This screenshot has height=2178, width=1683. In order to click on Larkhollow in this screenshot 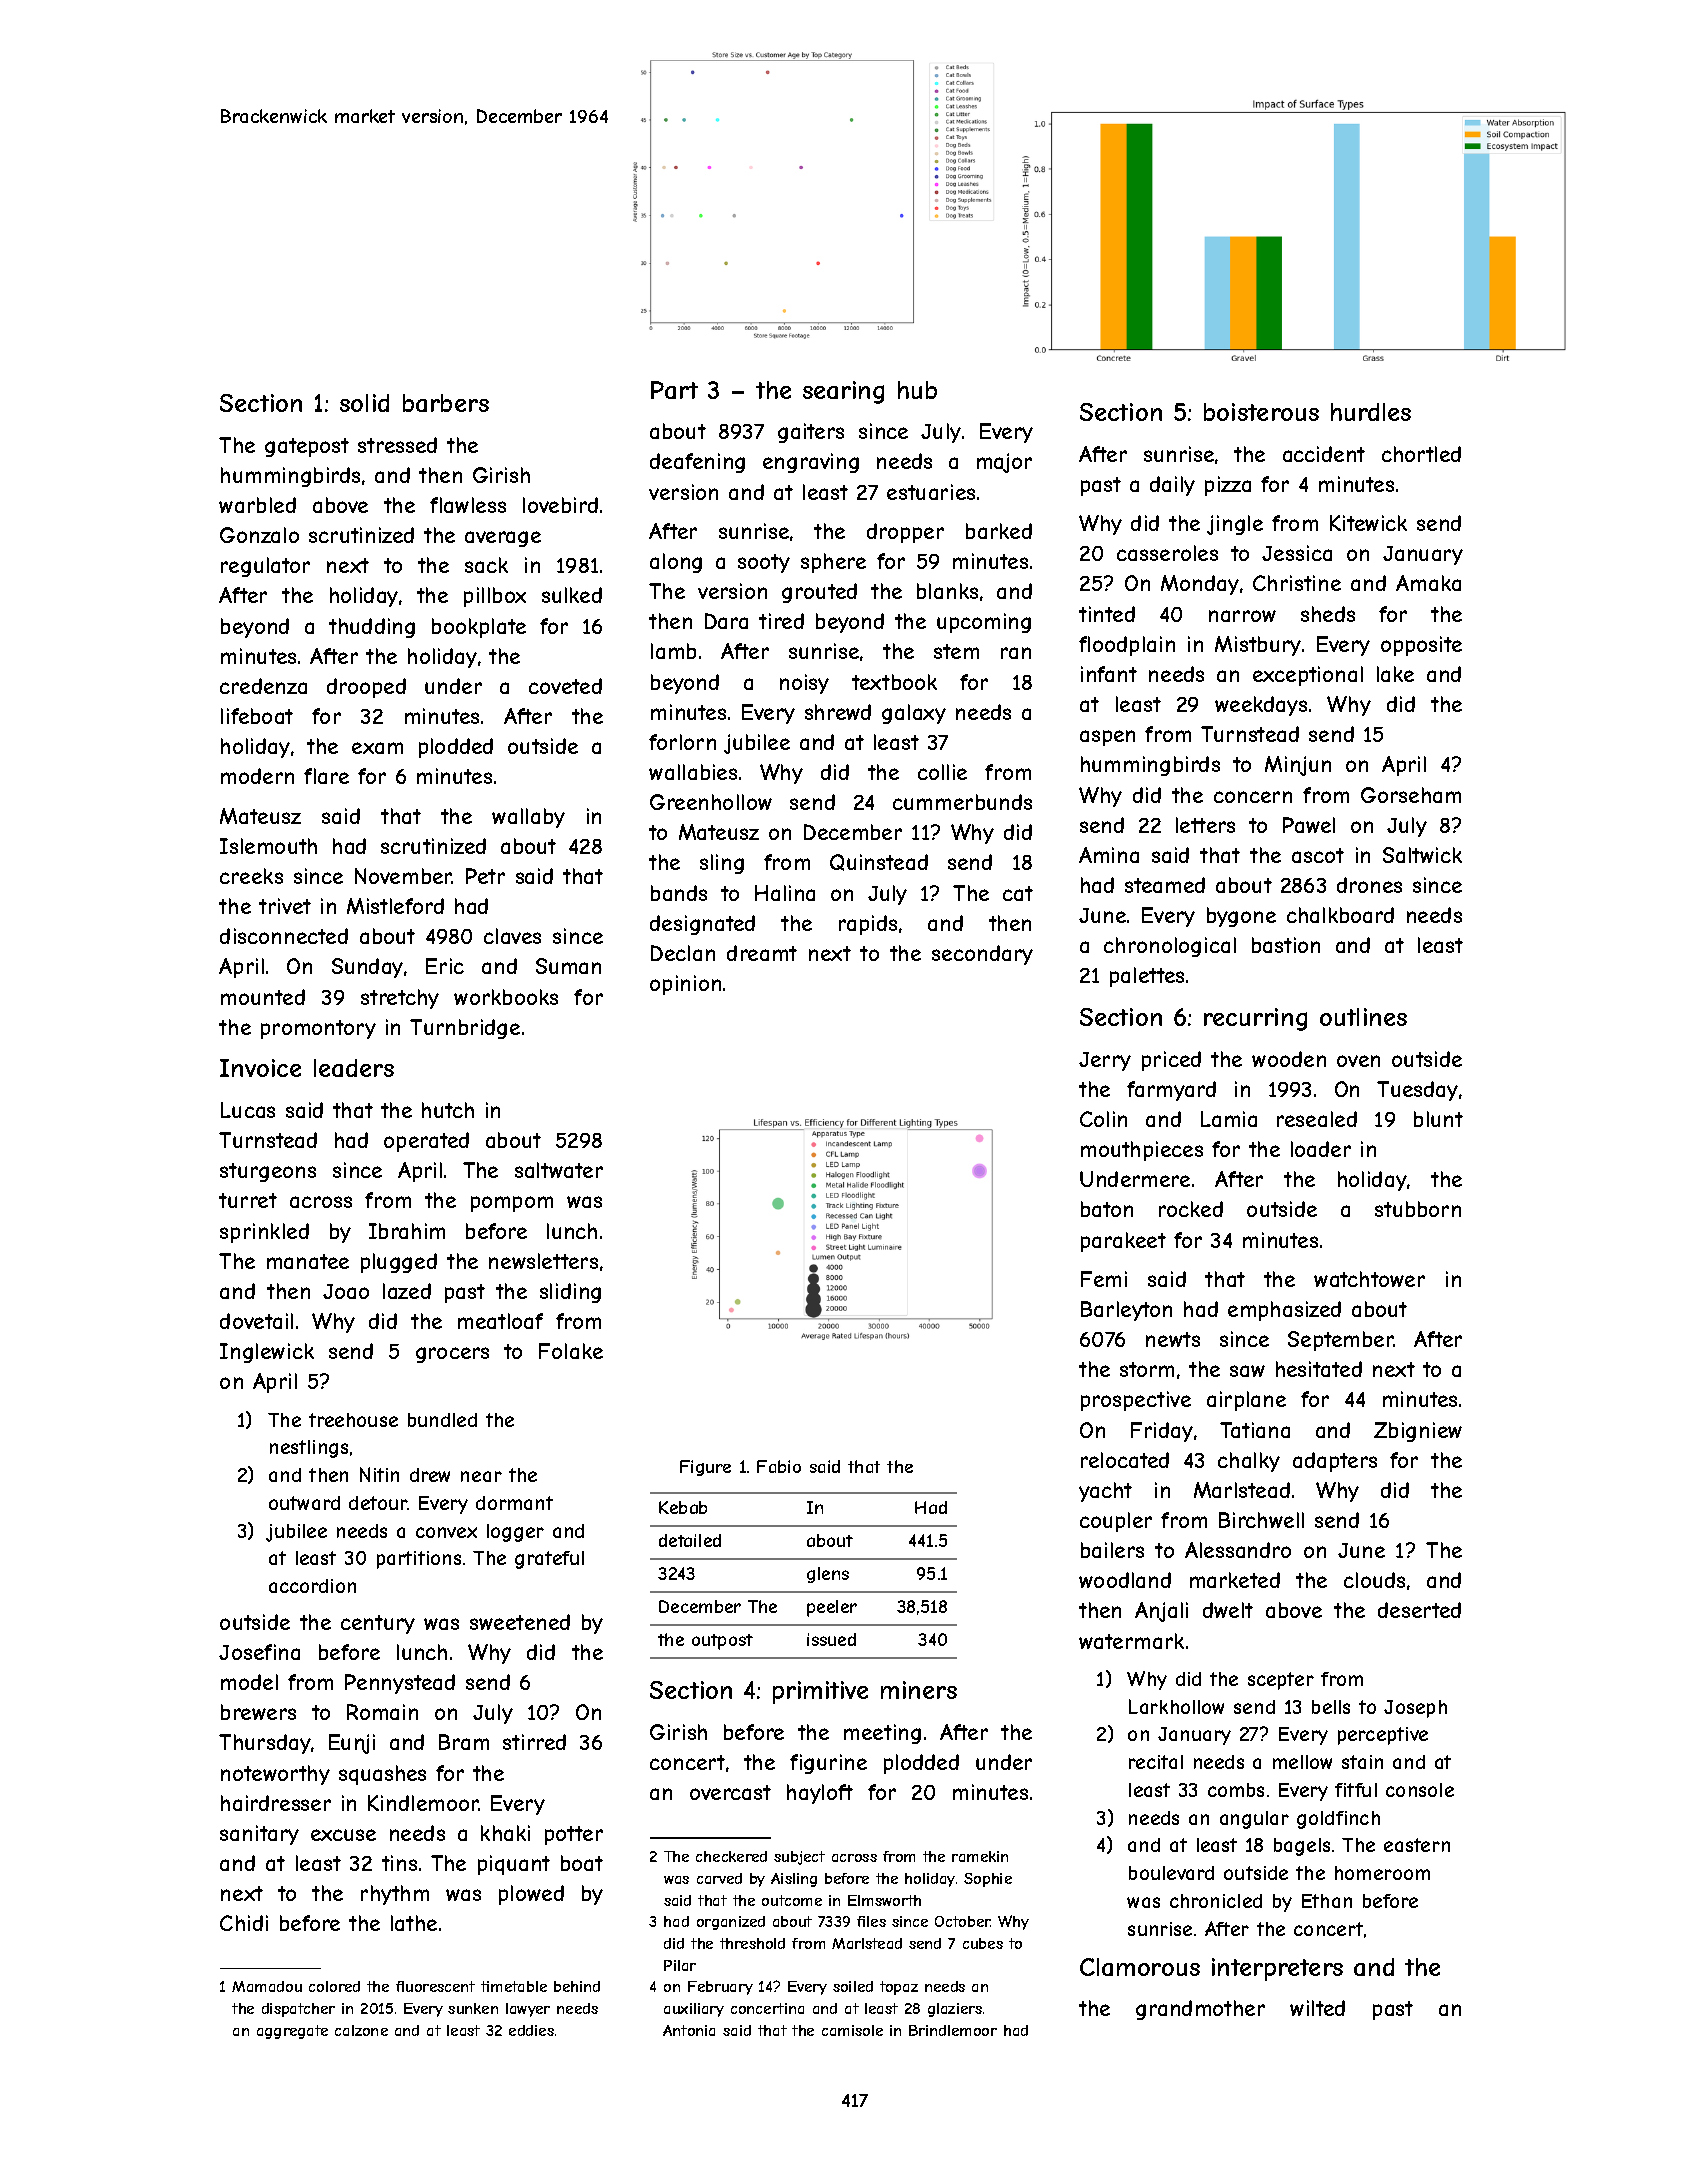, I will do `click(1176, 1706)`.
